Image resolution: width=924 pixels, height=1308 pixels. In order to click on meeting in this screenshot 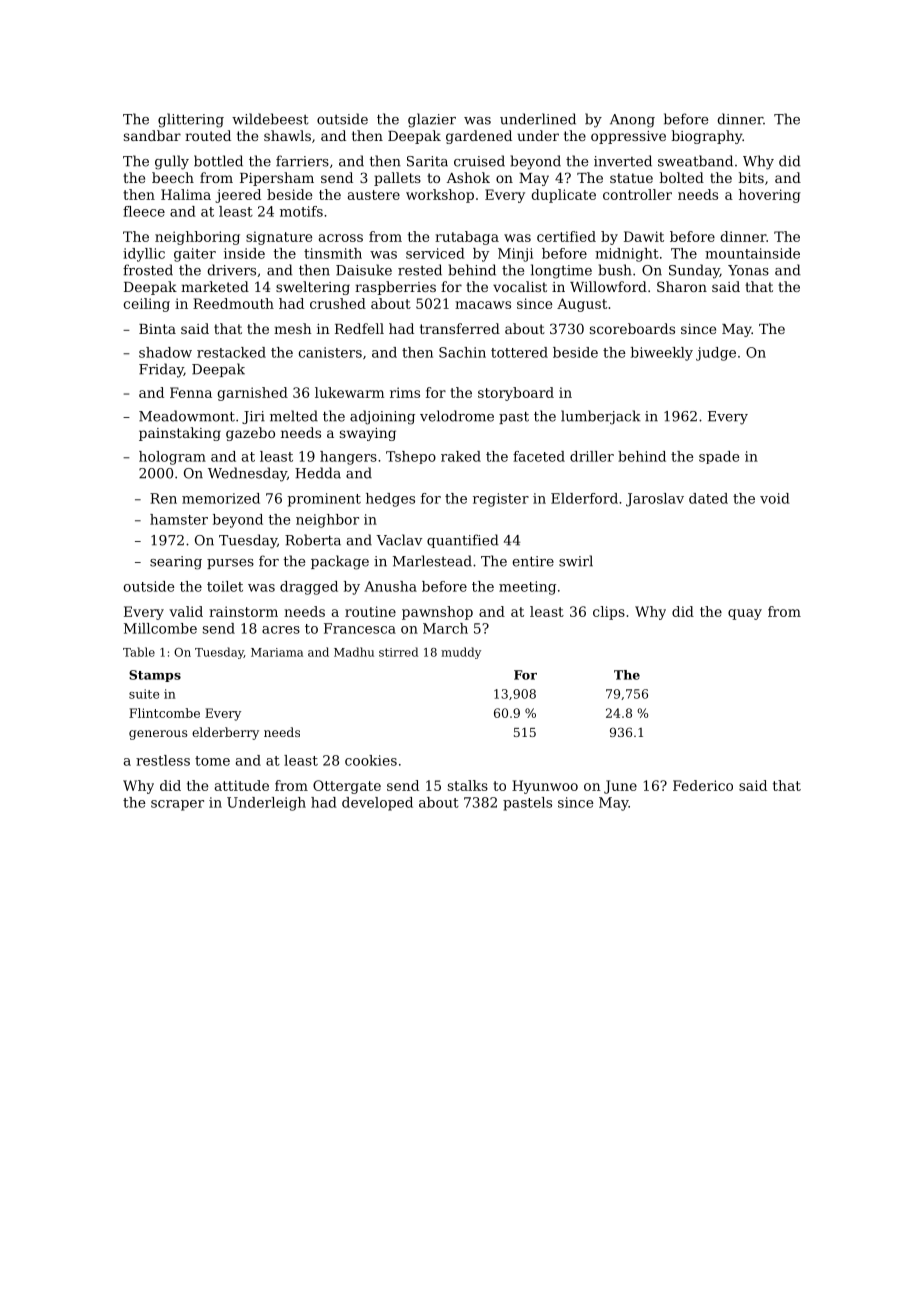, I will do `click(527, 588)`.
